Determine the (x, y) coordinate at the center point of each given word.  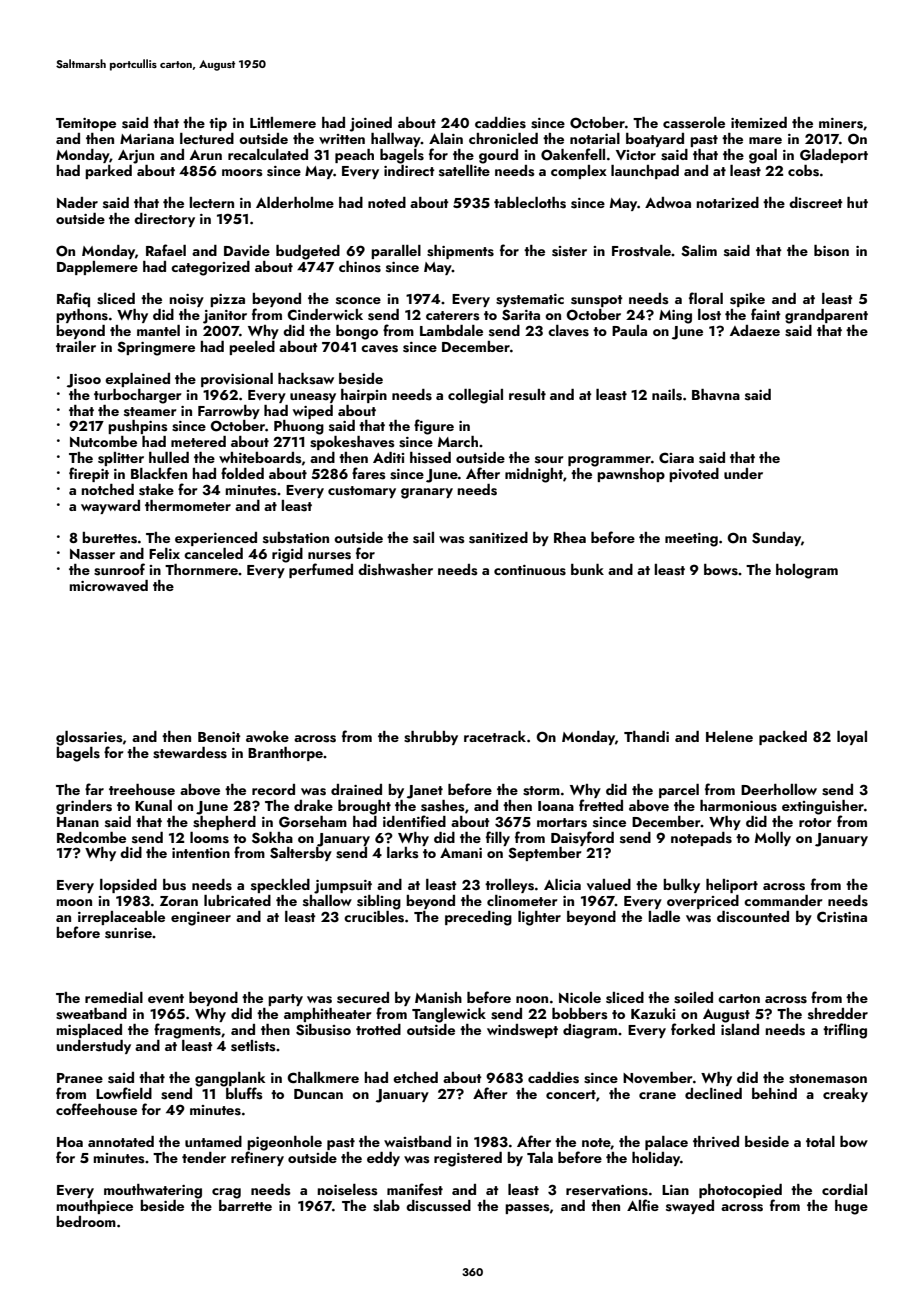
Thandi (646, 736)
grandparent (826, 316)
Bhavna (716, 394)
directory (164, 220)
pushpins (138, 427)
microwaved (108, 585)
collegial (475, 396)
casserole (694, 123)
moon (74, 902)
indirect (409, 170)
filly (498, 838)
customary (362, 492)
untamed (213, 1141)
